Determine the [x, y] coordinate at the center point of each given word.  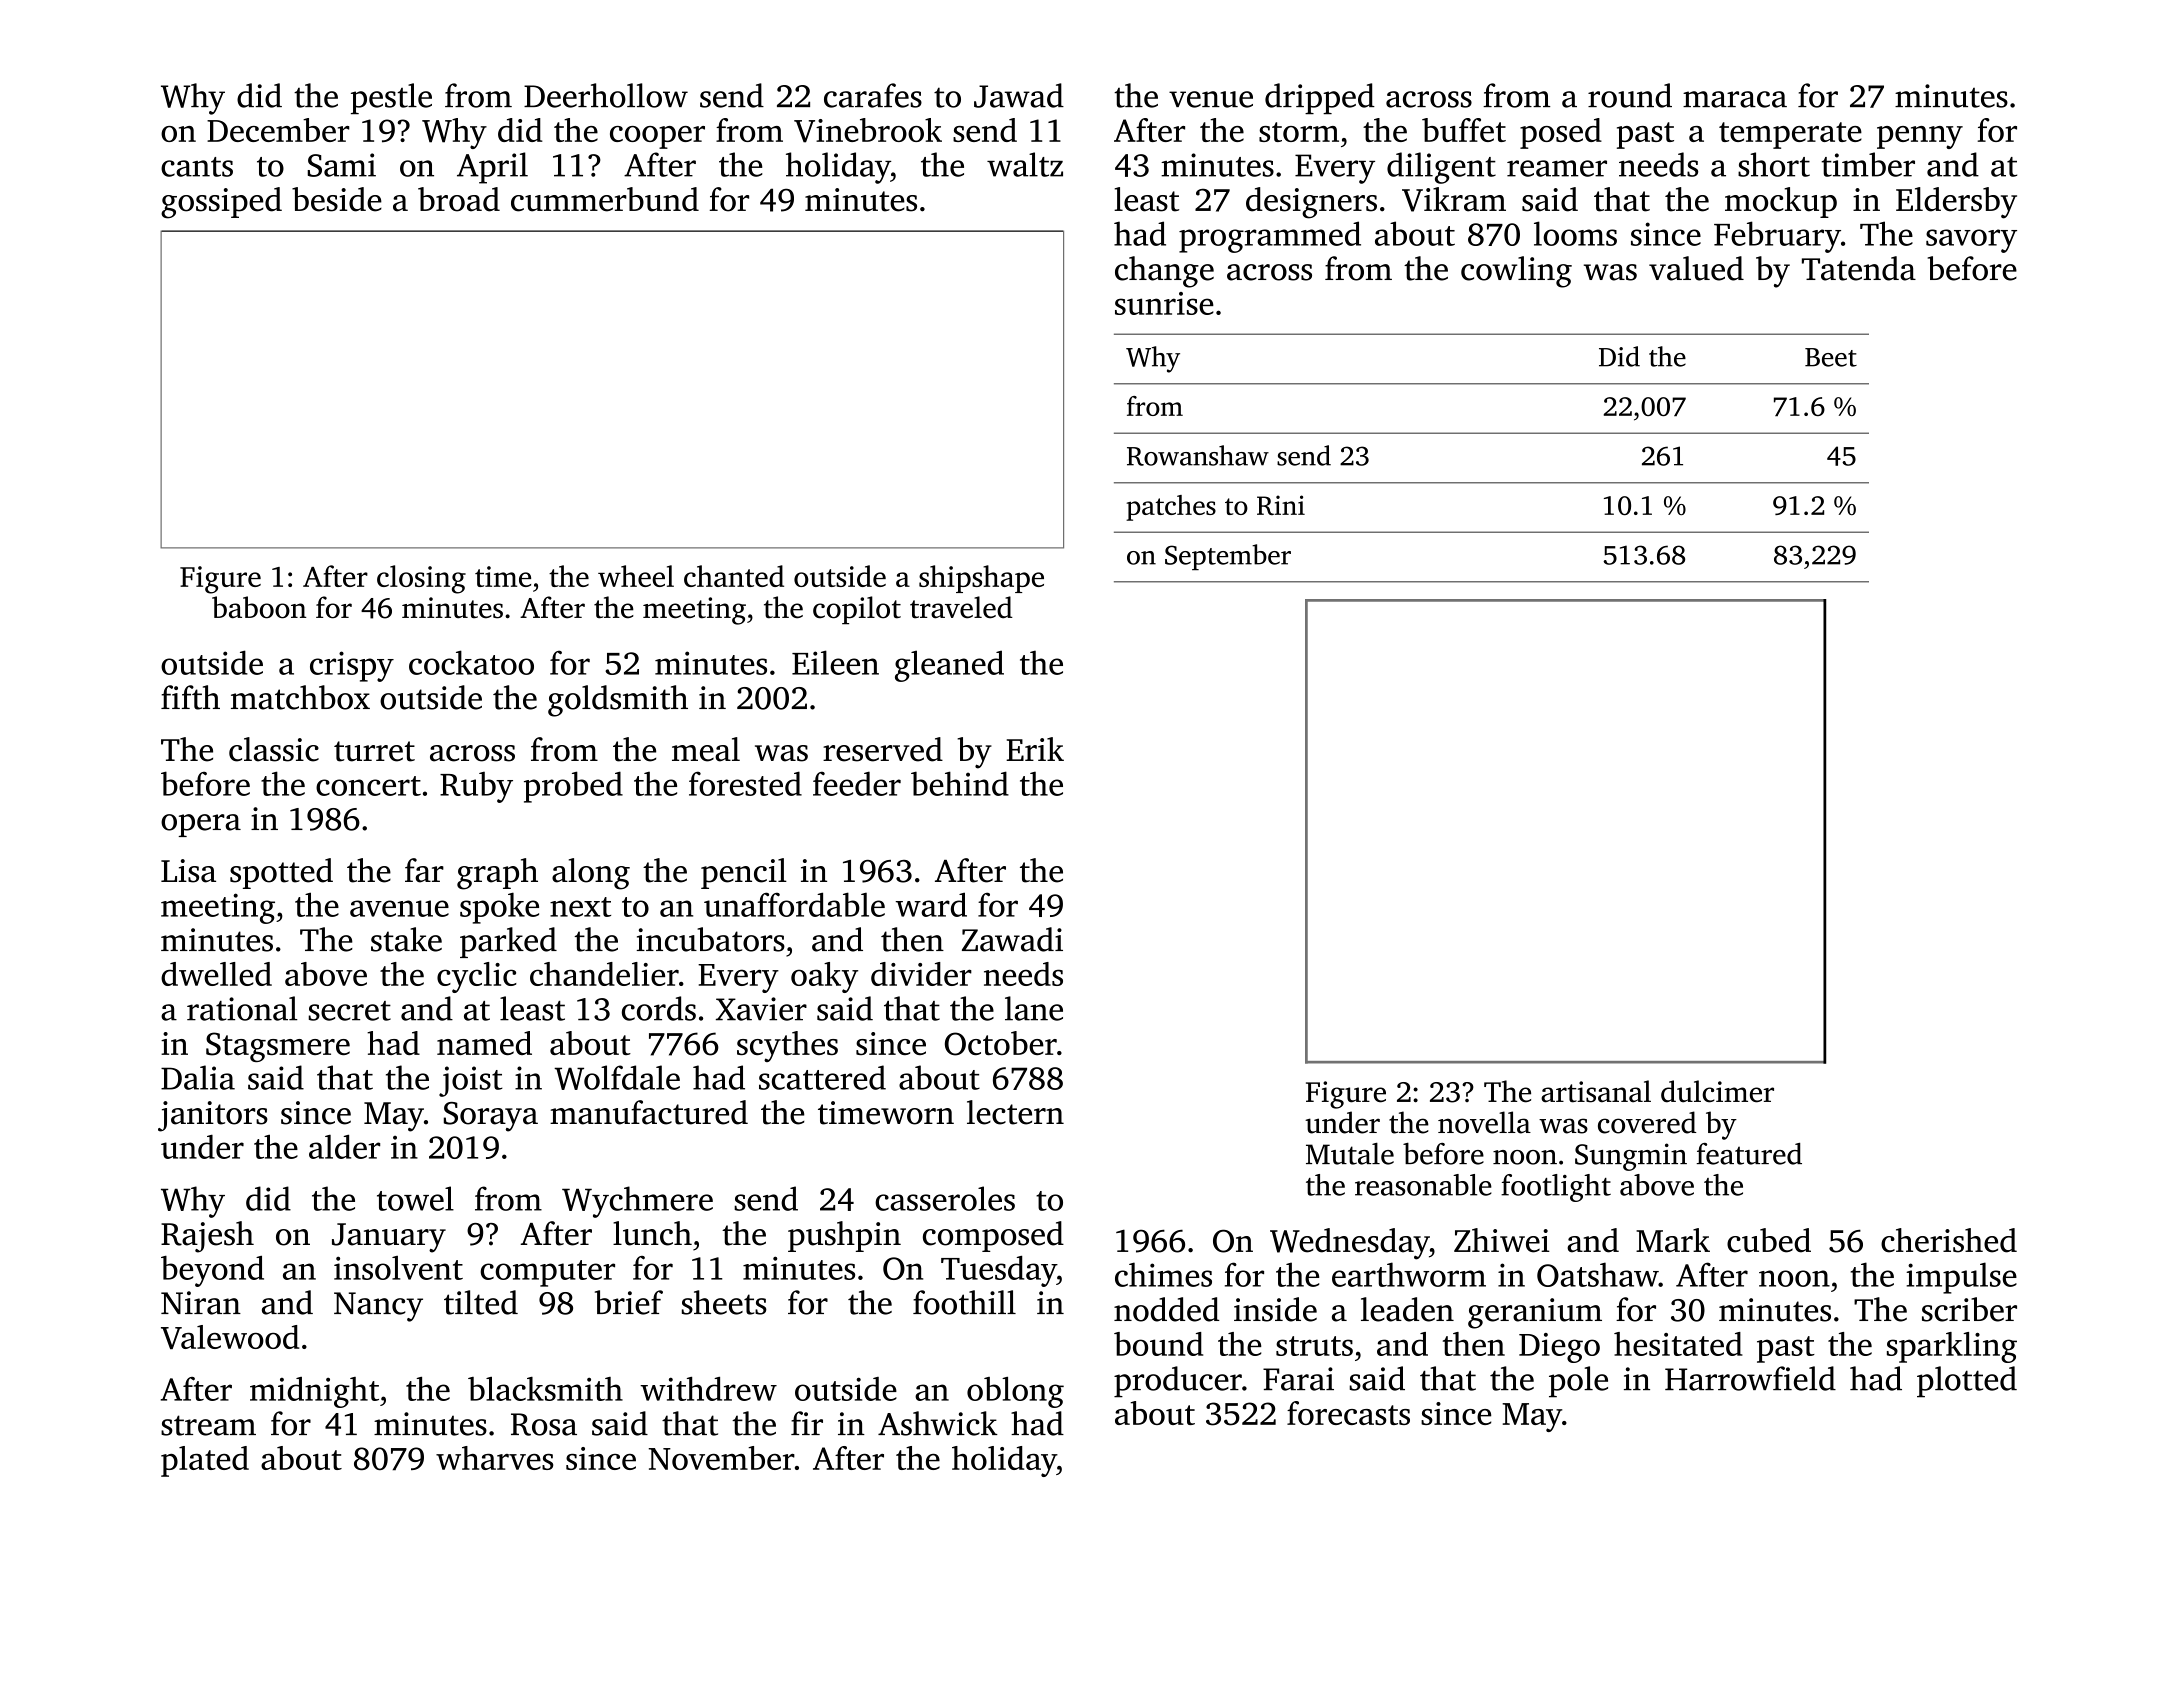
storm [1299, 132]
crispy [352, 666]
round [1630, 95]
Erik [1035, 749]
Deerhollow [606, 95]
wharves [494, 1458]
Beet [1831, 357]
